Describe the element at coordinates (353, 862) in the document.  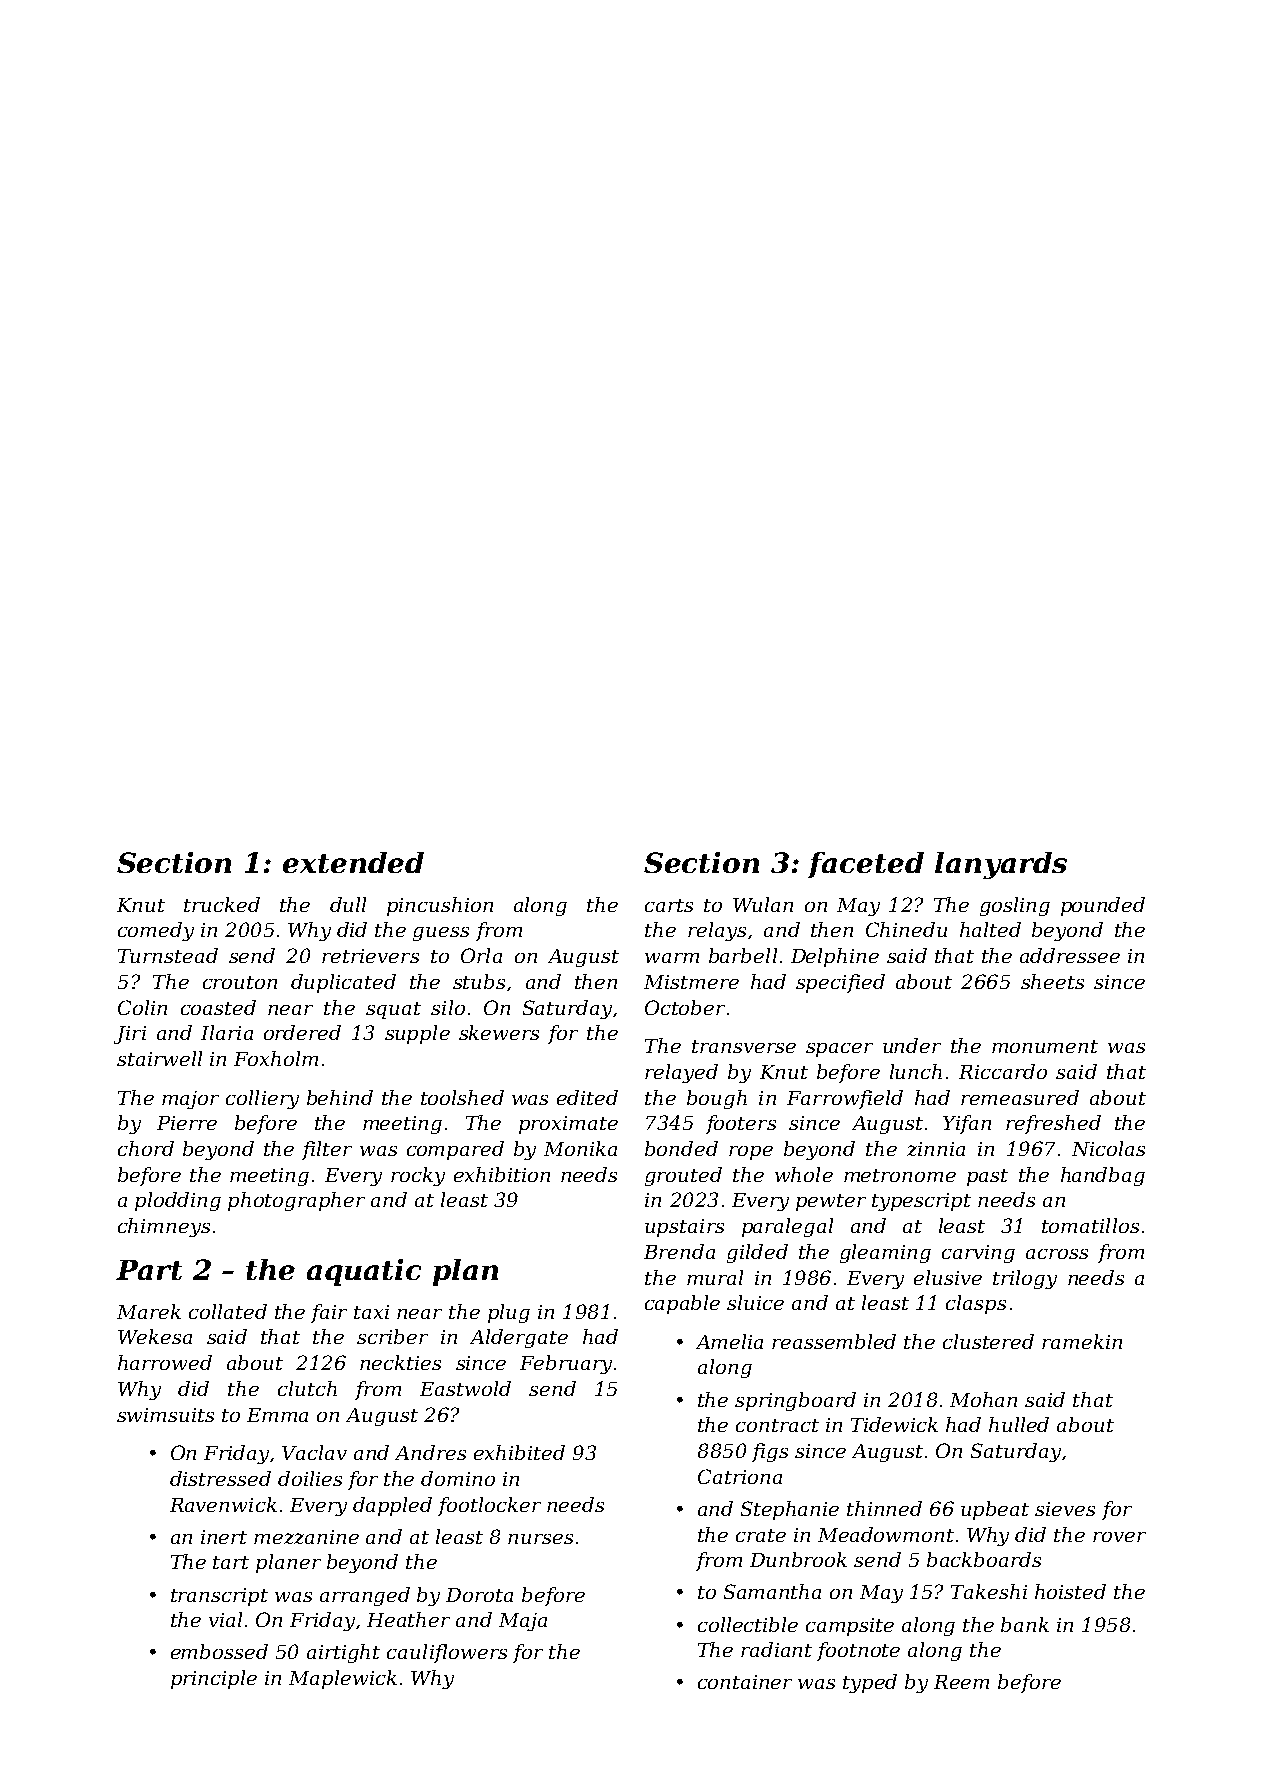
I see `extended` at that location.
